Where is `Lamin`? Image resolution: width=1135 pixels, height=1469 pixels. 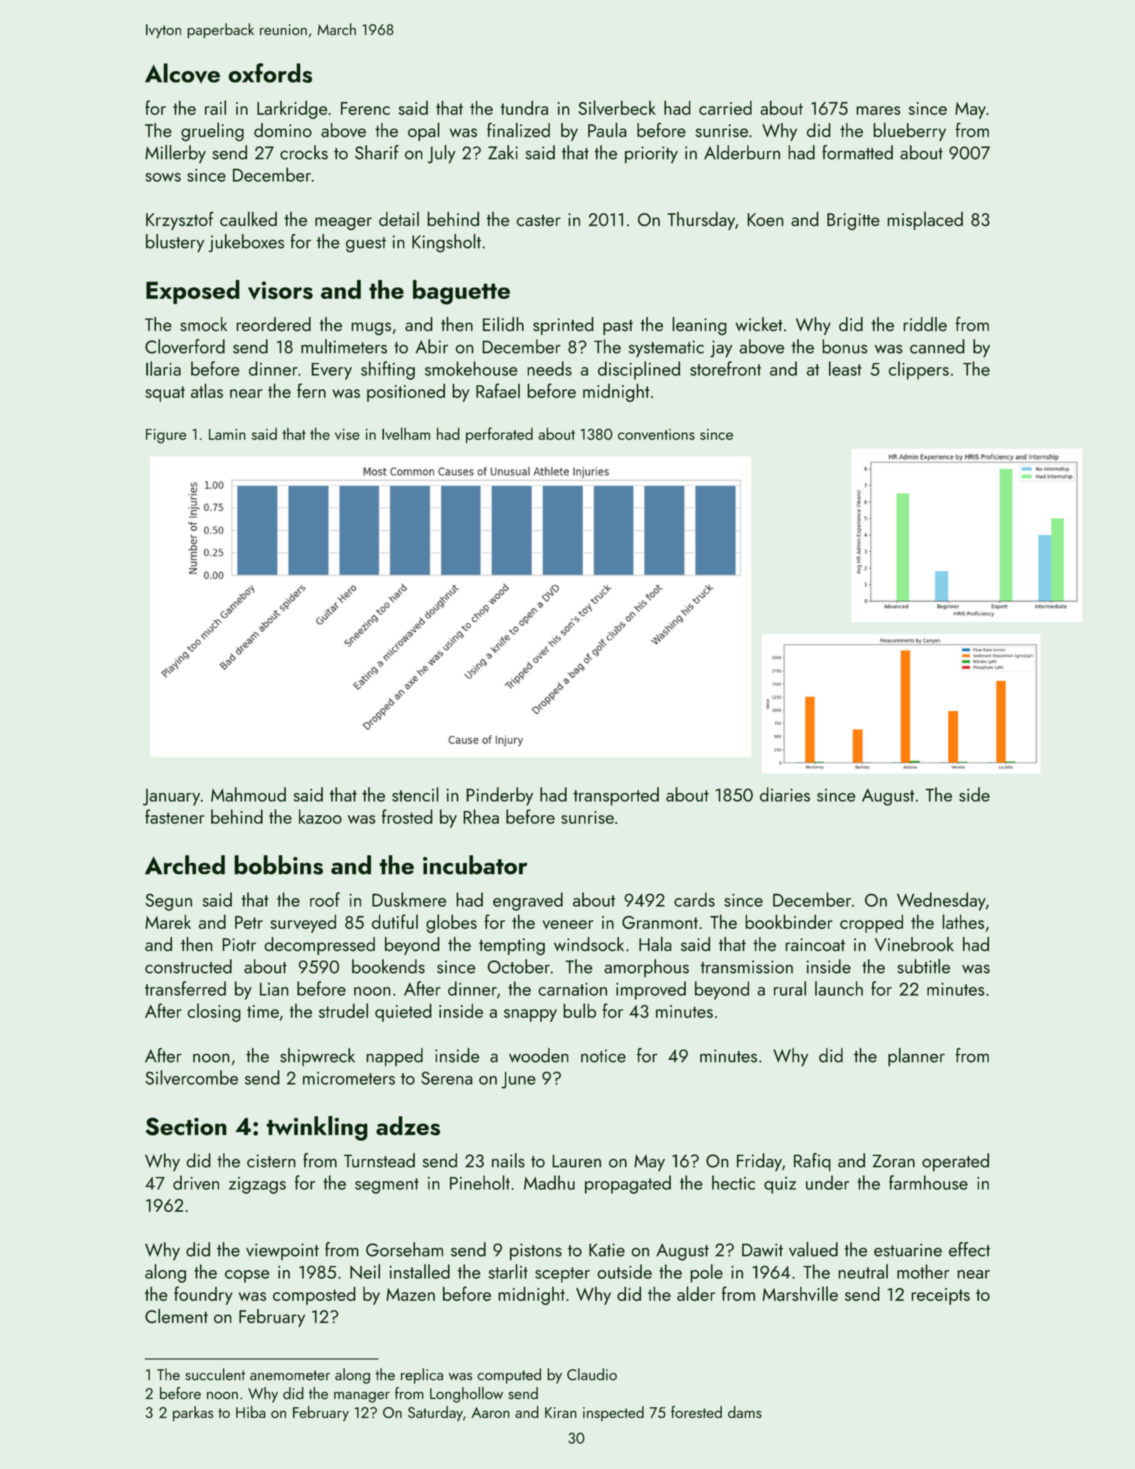 Lamin is located at coordinates (227, 434).
